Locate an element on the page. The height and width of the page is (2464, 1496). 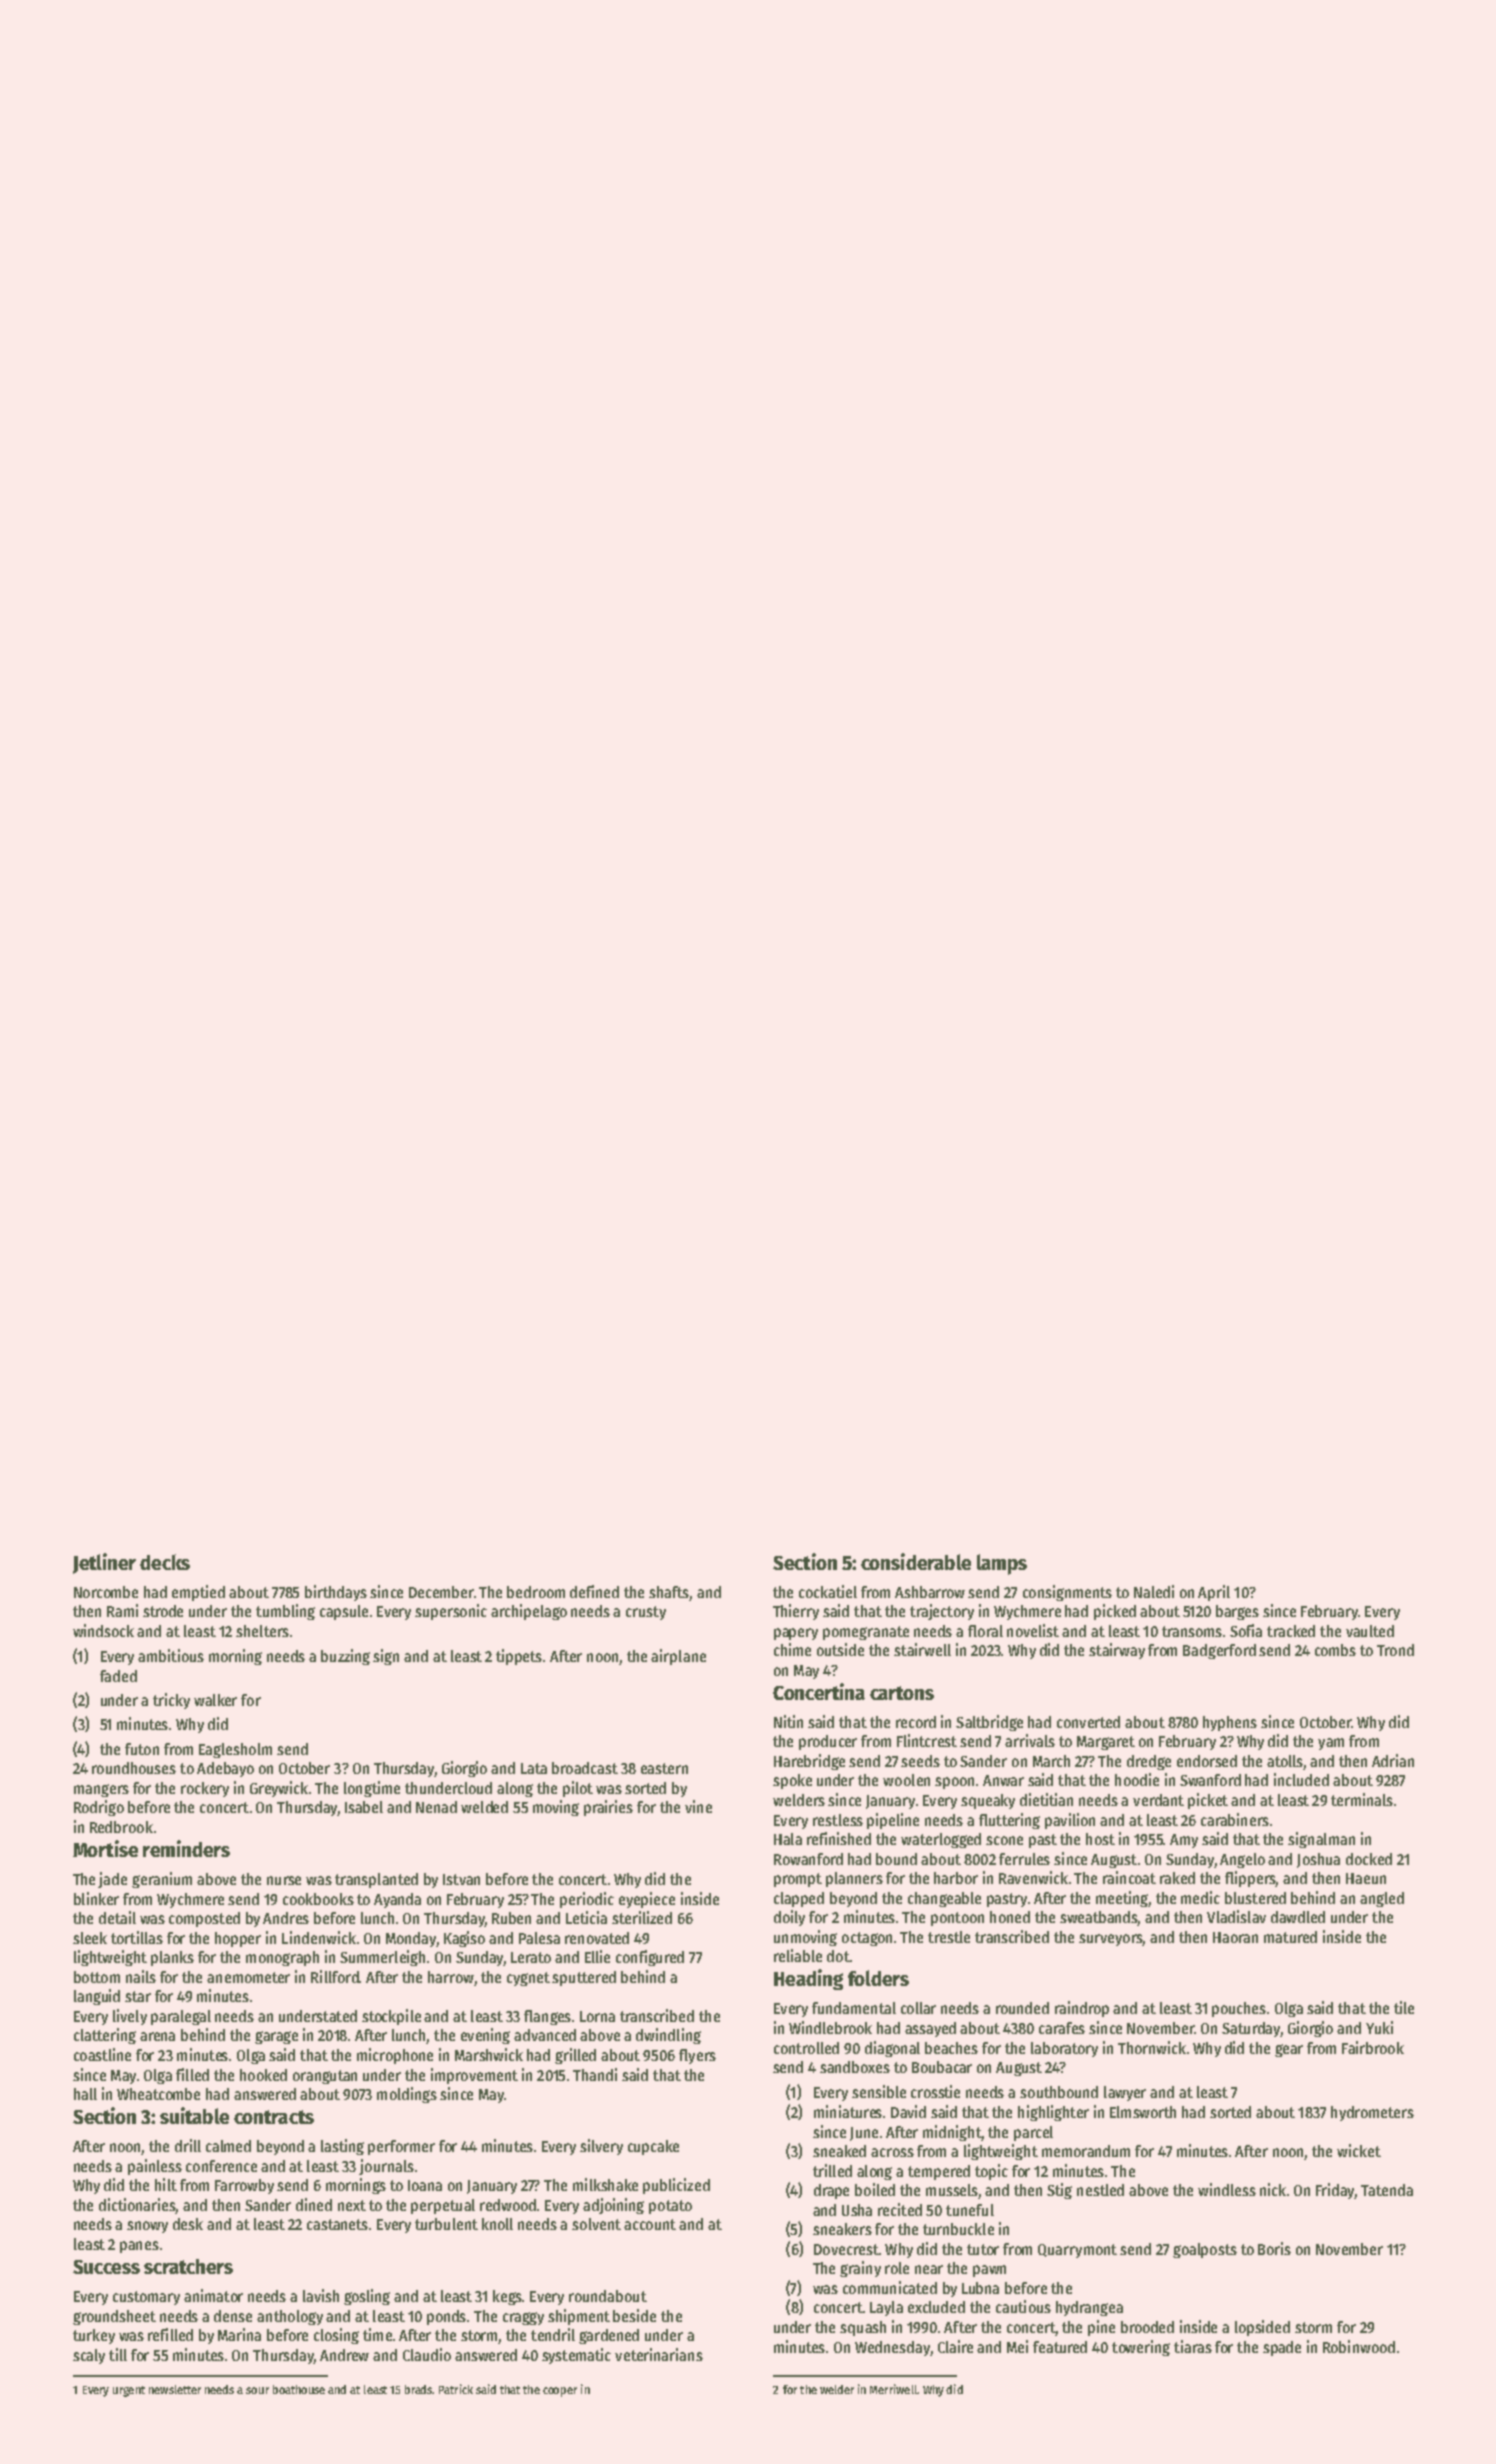
mangers is located at coordinates (101, 1790).
